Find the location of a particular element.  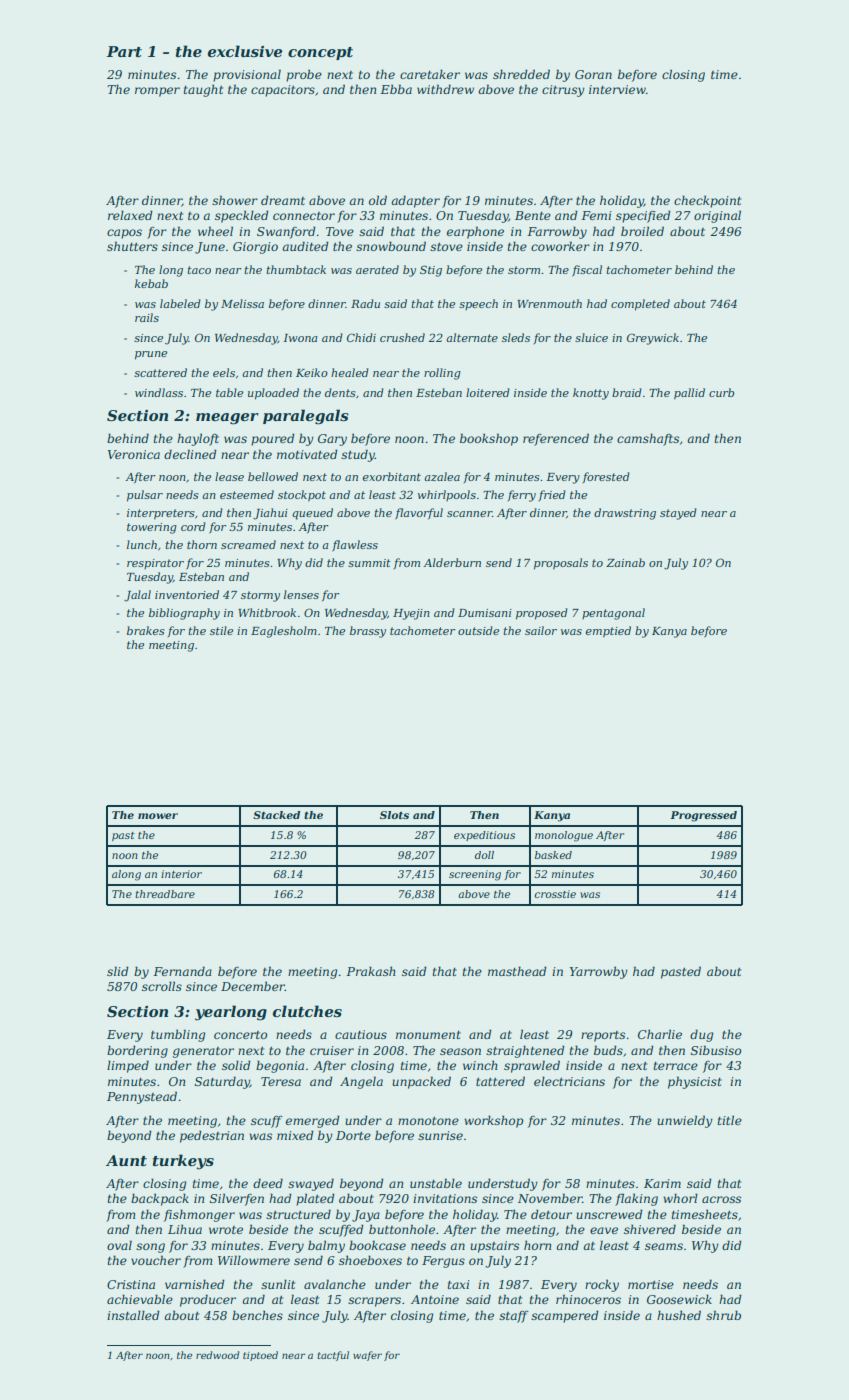

pentagonal is located at coordinates (613, 614).
